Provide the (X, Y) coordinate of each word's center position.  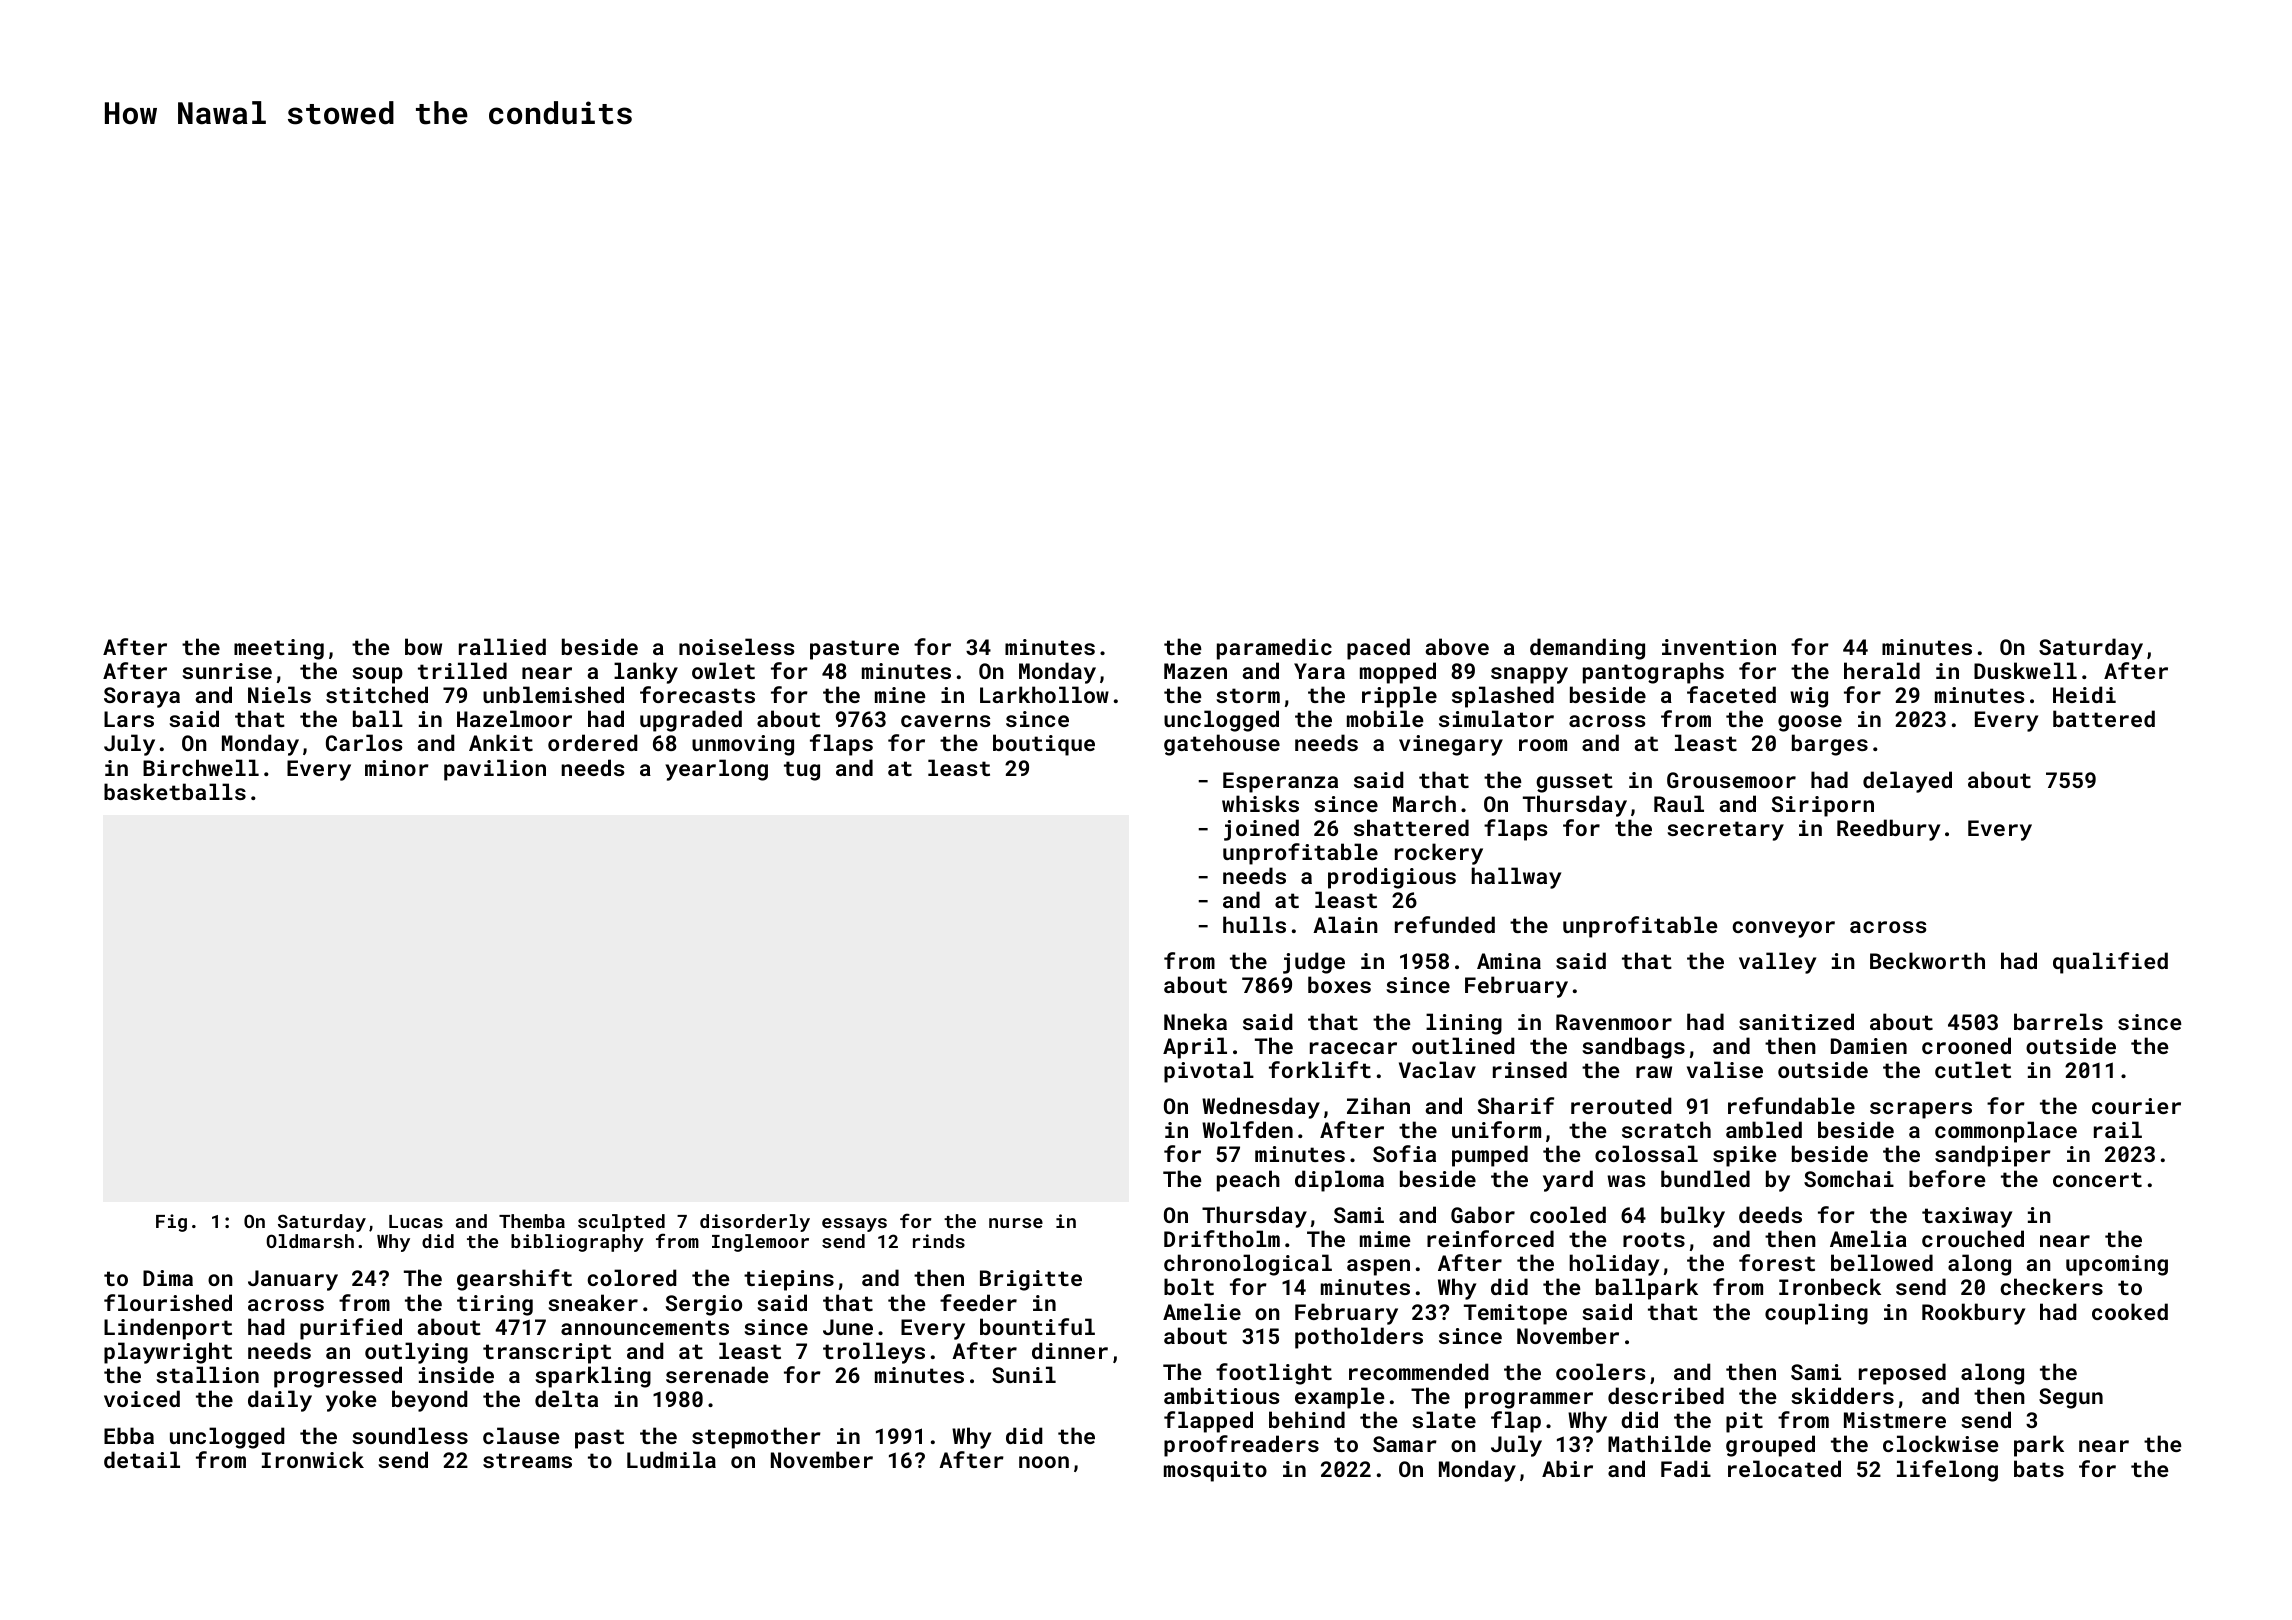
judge (1314, 963)
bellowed (1882, 1262)
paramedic (1274, 649)
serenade (717, 1374)
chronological (1248, 1265)
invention (1719, 647)
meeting (279, 649)
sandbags (1633, 1048)
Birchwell (201, 767)
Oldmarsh (310, 1241)
